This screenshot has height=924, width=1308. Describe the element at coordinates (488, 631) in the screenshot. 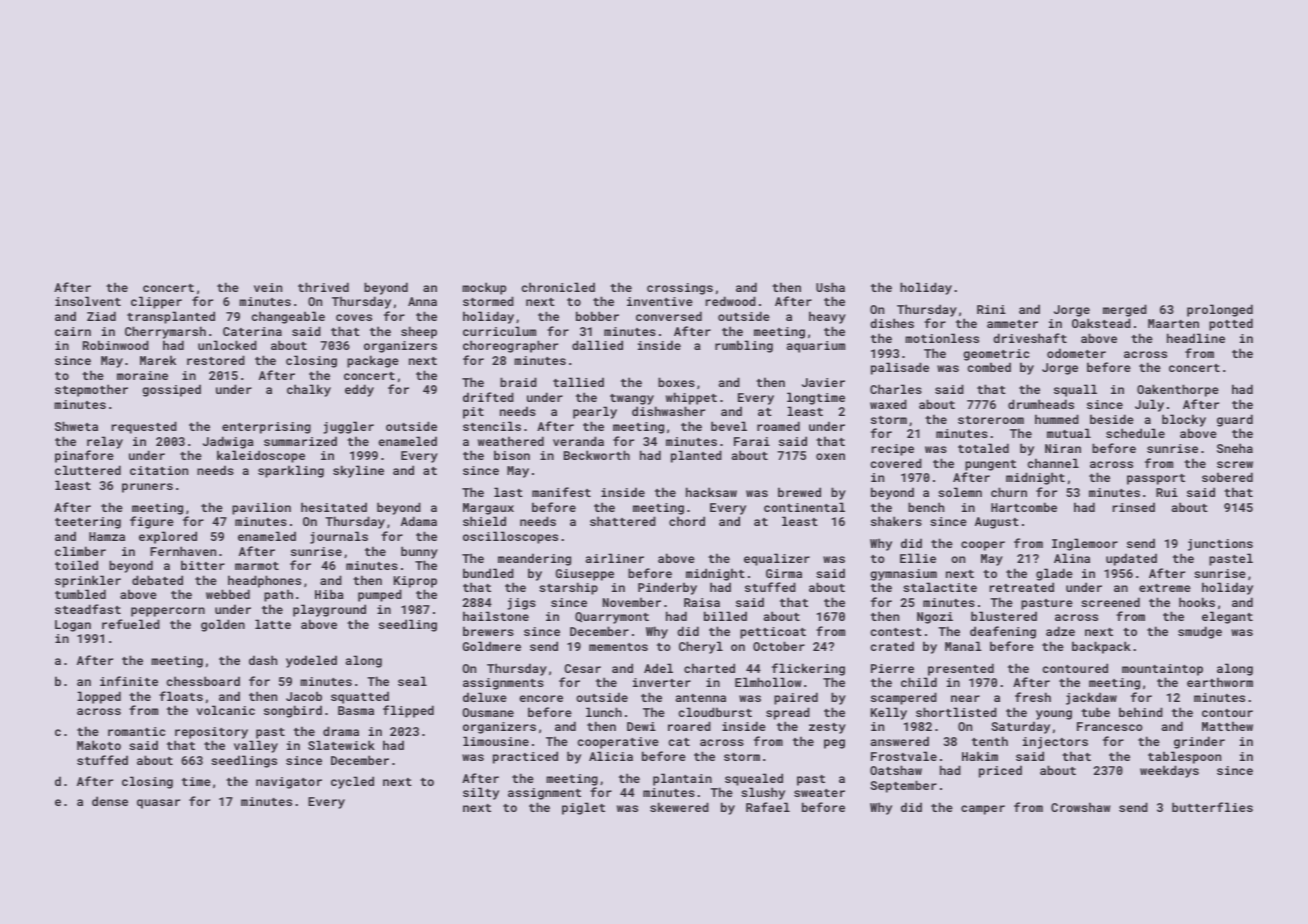

I see `brewers` at that location.
